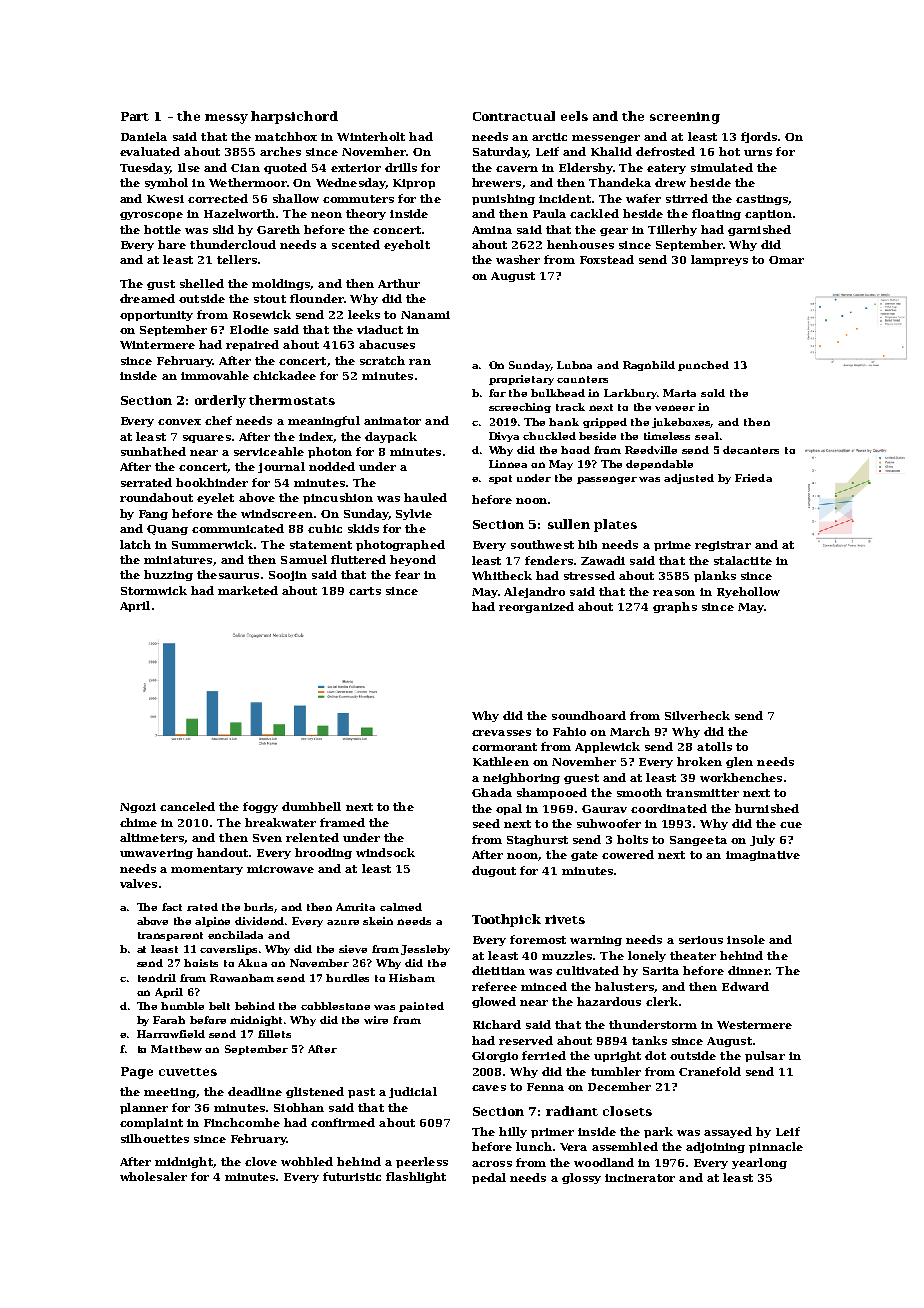  I want to click on Contractual, so click(514, 116).
